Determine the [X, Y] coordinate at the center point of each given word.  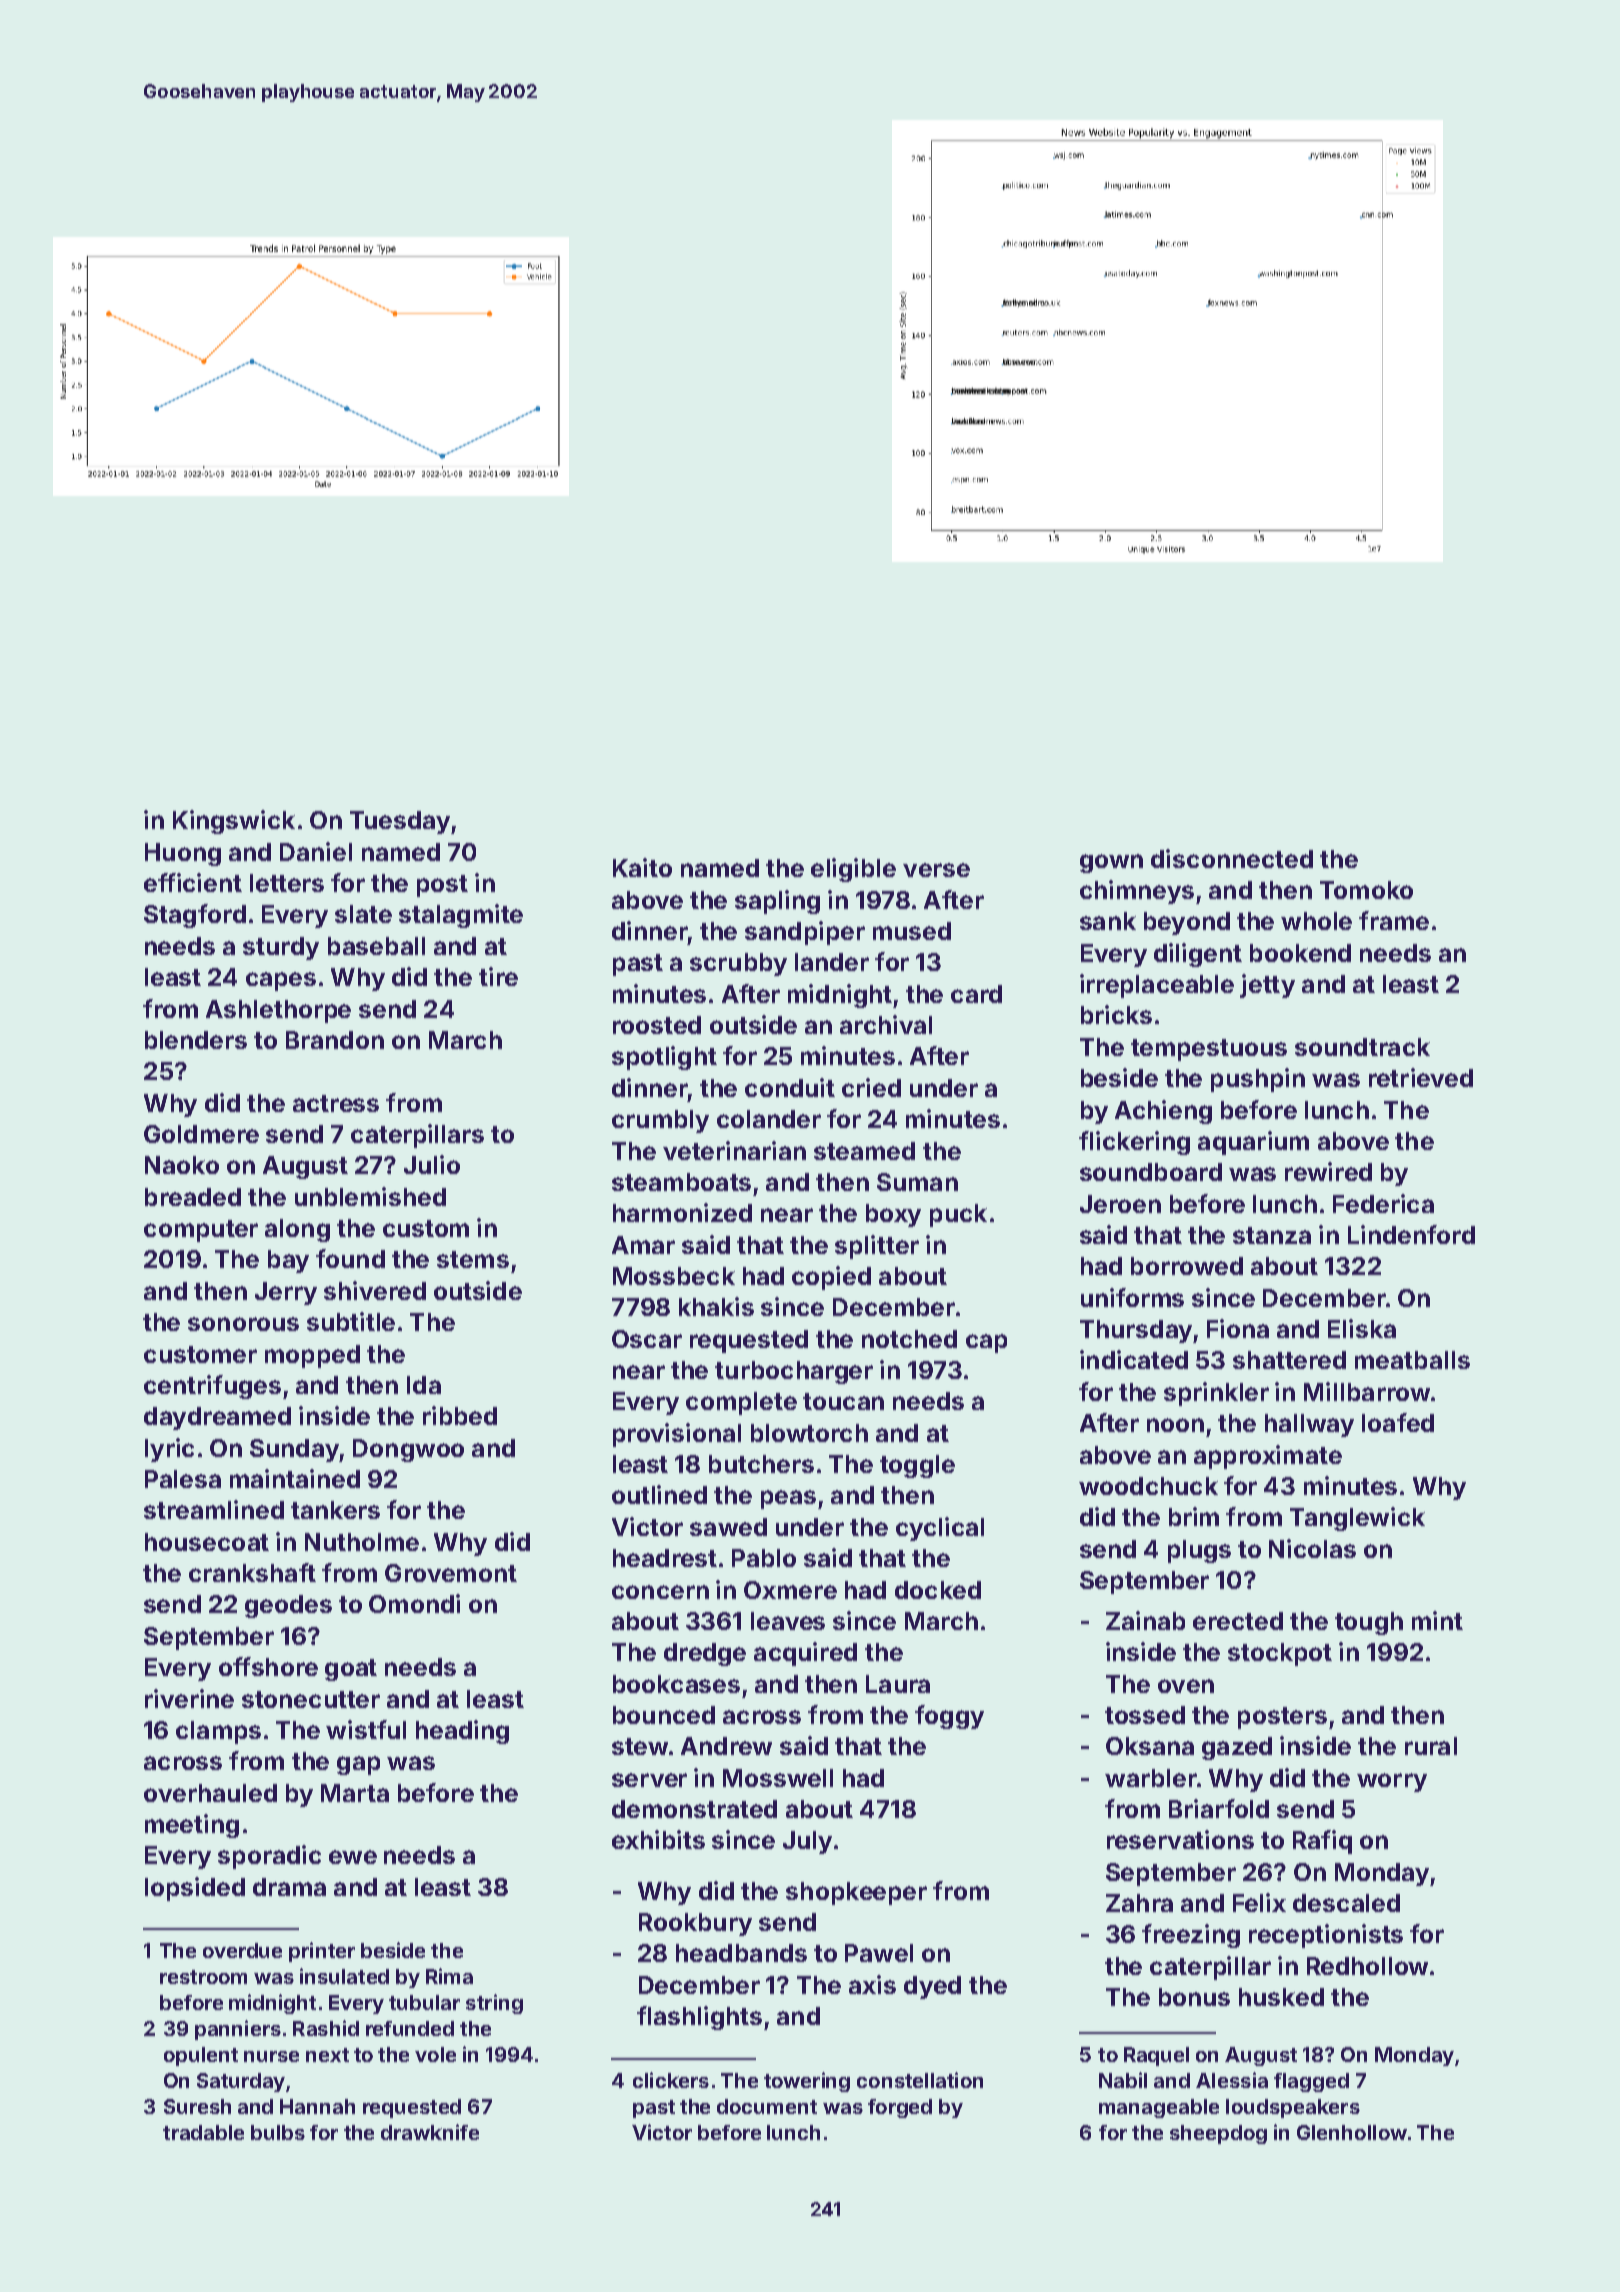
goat [351, 1670]
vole [435, 2054]
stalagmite [461, 916]
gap [358, 1765]
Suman [917, 1182]
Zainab [1145, 1620]
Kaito [642, 867]
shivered [375, 1290]
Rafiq [1322, 1842]
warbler [1151, 1778]
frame [1394, 920]
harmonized [682, 1212]
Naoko [182, 1165]
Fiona [1238, 1328]
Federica [1383, 1203]
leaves [788, 1621]
